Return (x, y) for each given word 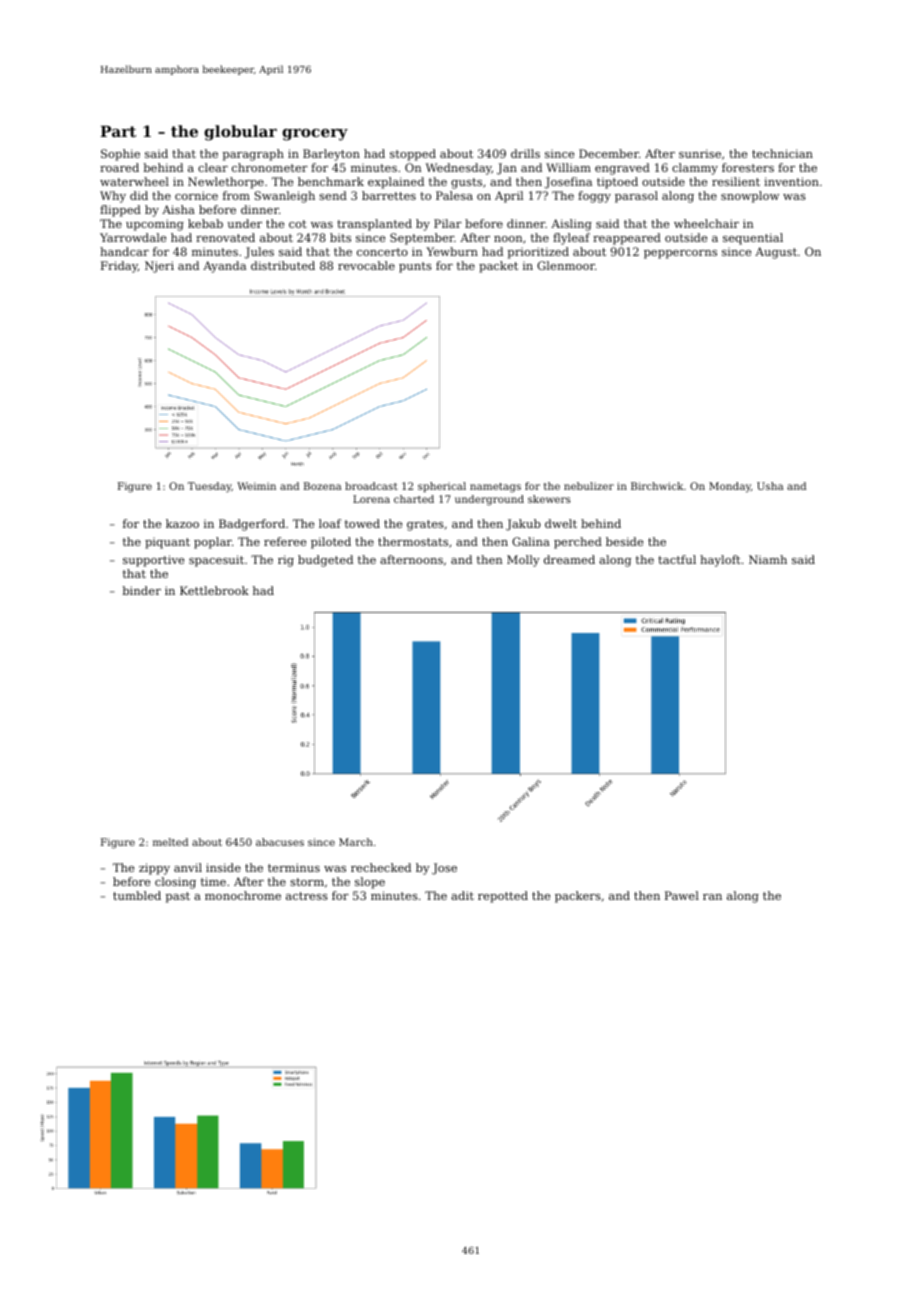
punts (415, 267)
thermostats (413, 541)
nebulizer (589, 486)
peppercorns (680, 254)
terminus (294, 867)
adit (462, 895)
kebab (205, 223)
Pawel (682, 895)
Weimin (256, 486)
